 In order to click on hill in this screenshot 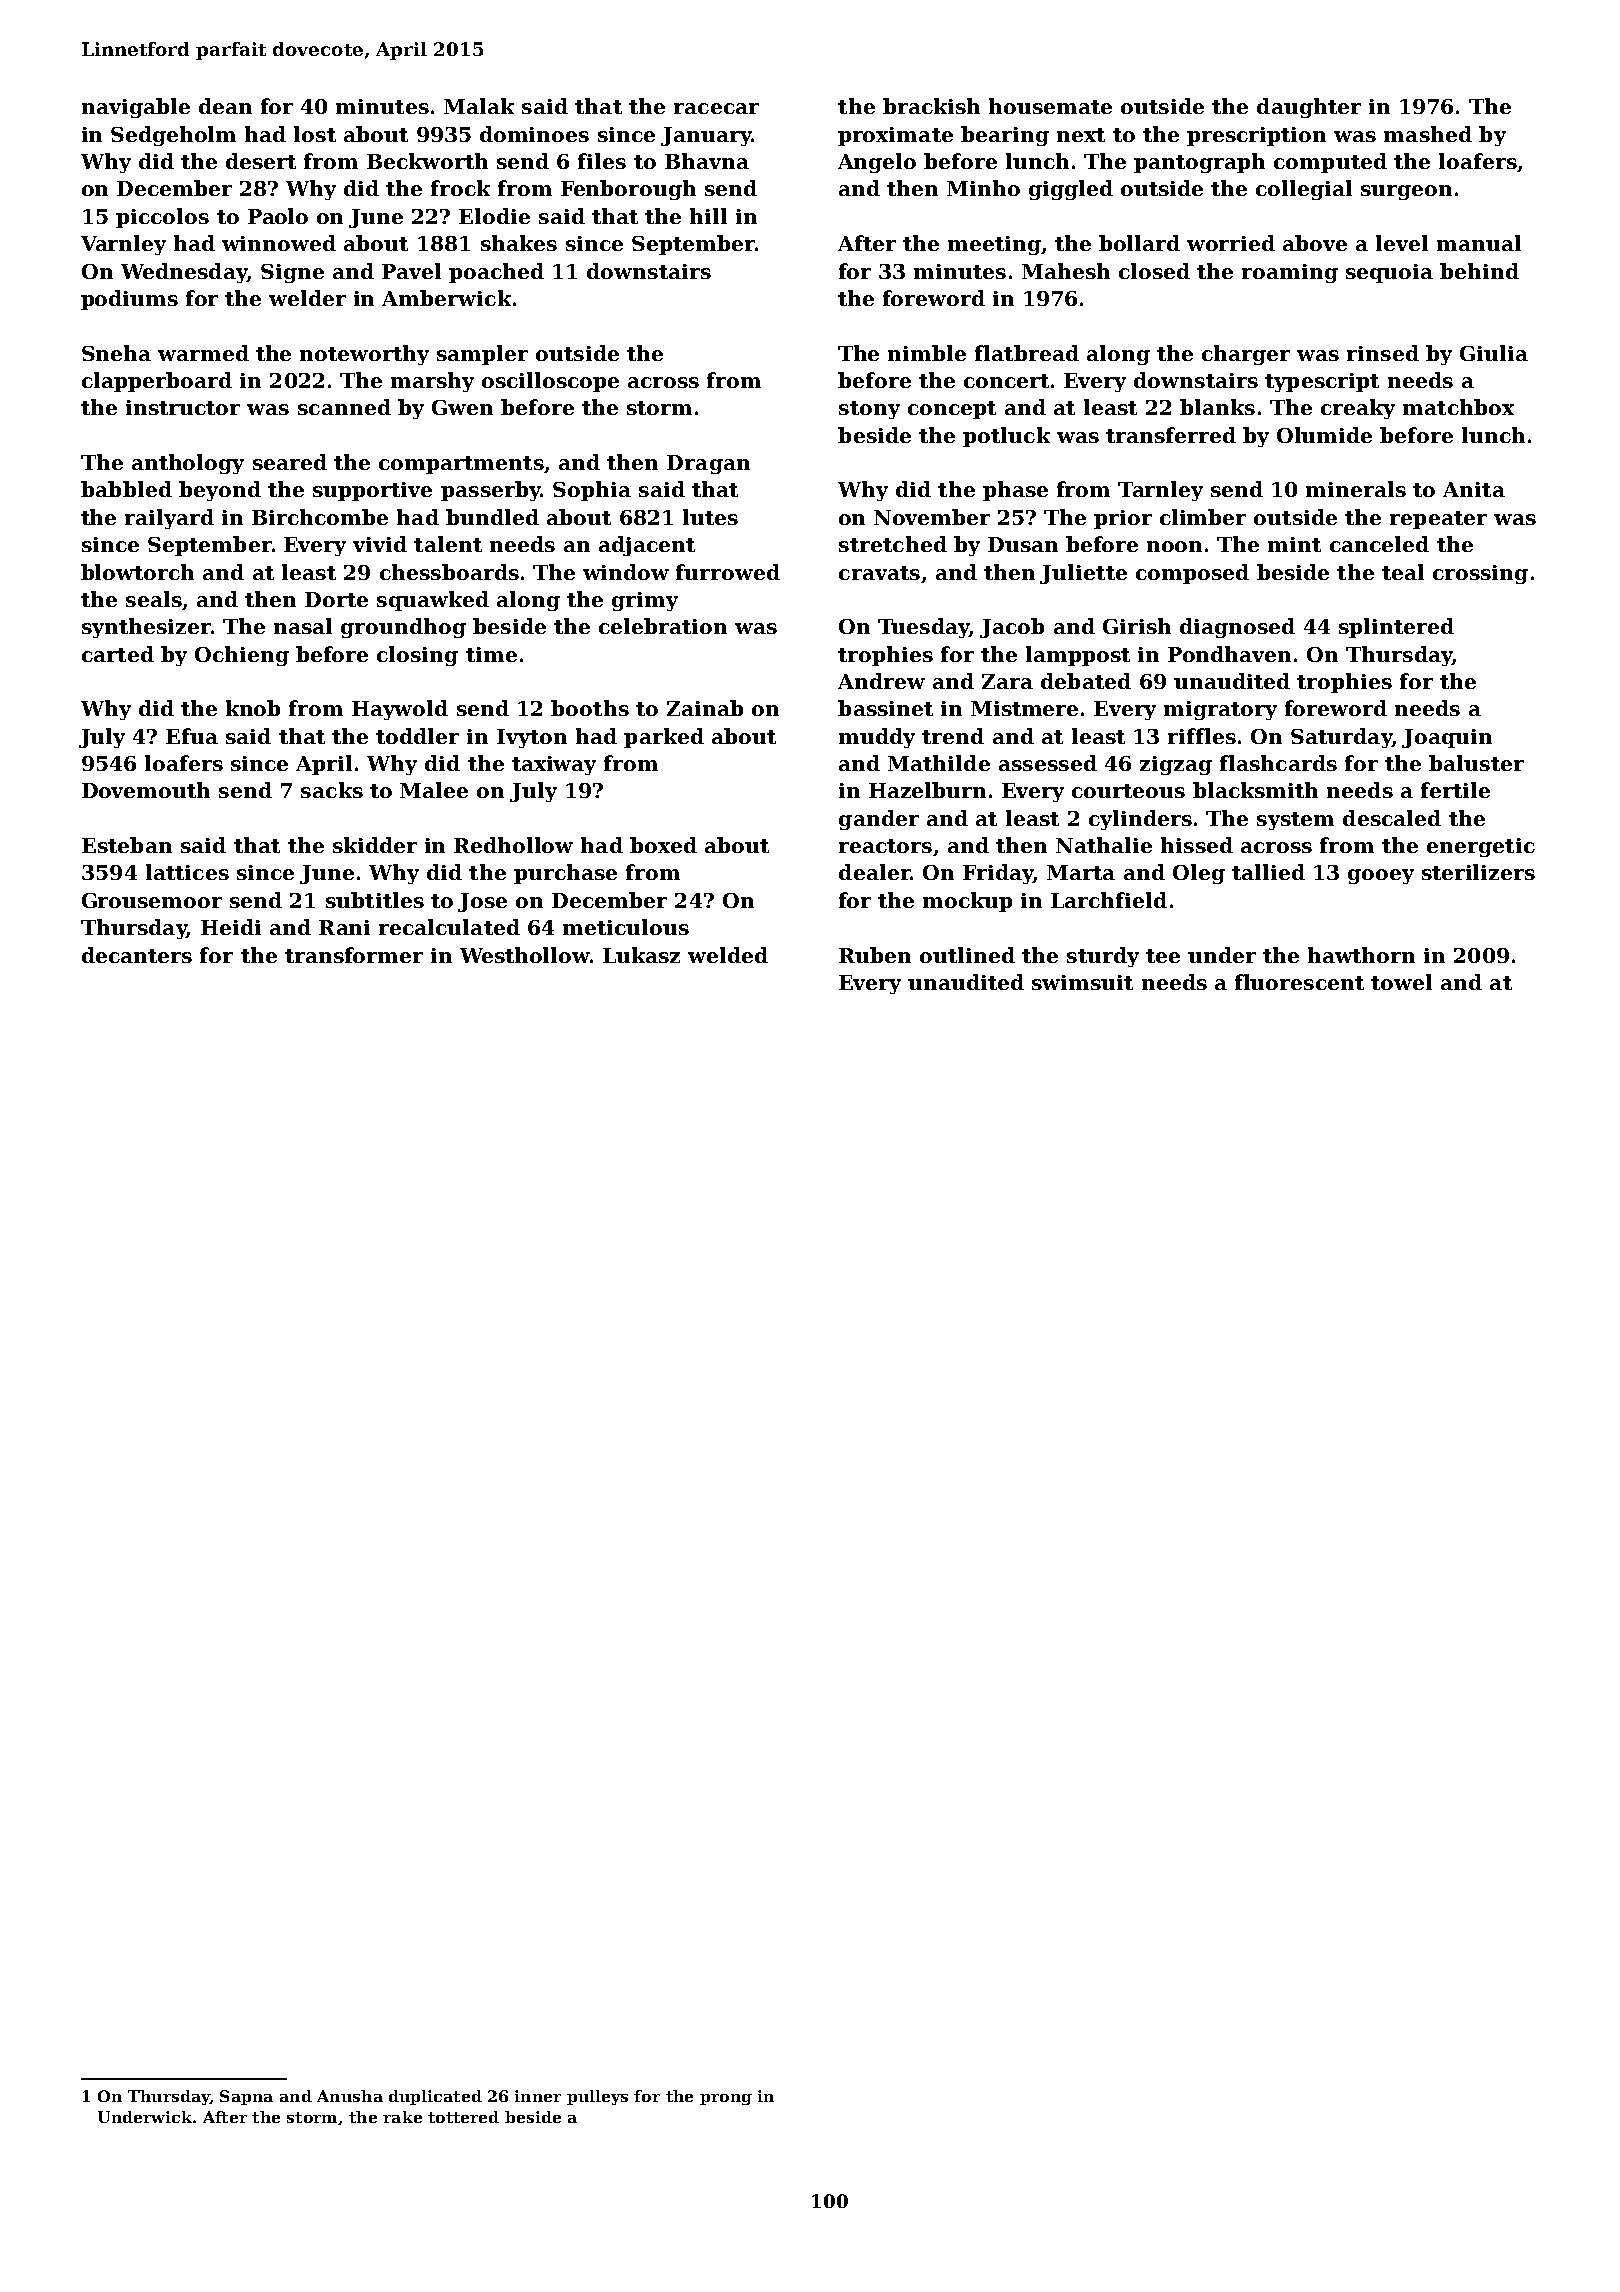, I will do `click(708, 216)`.
